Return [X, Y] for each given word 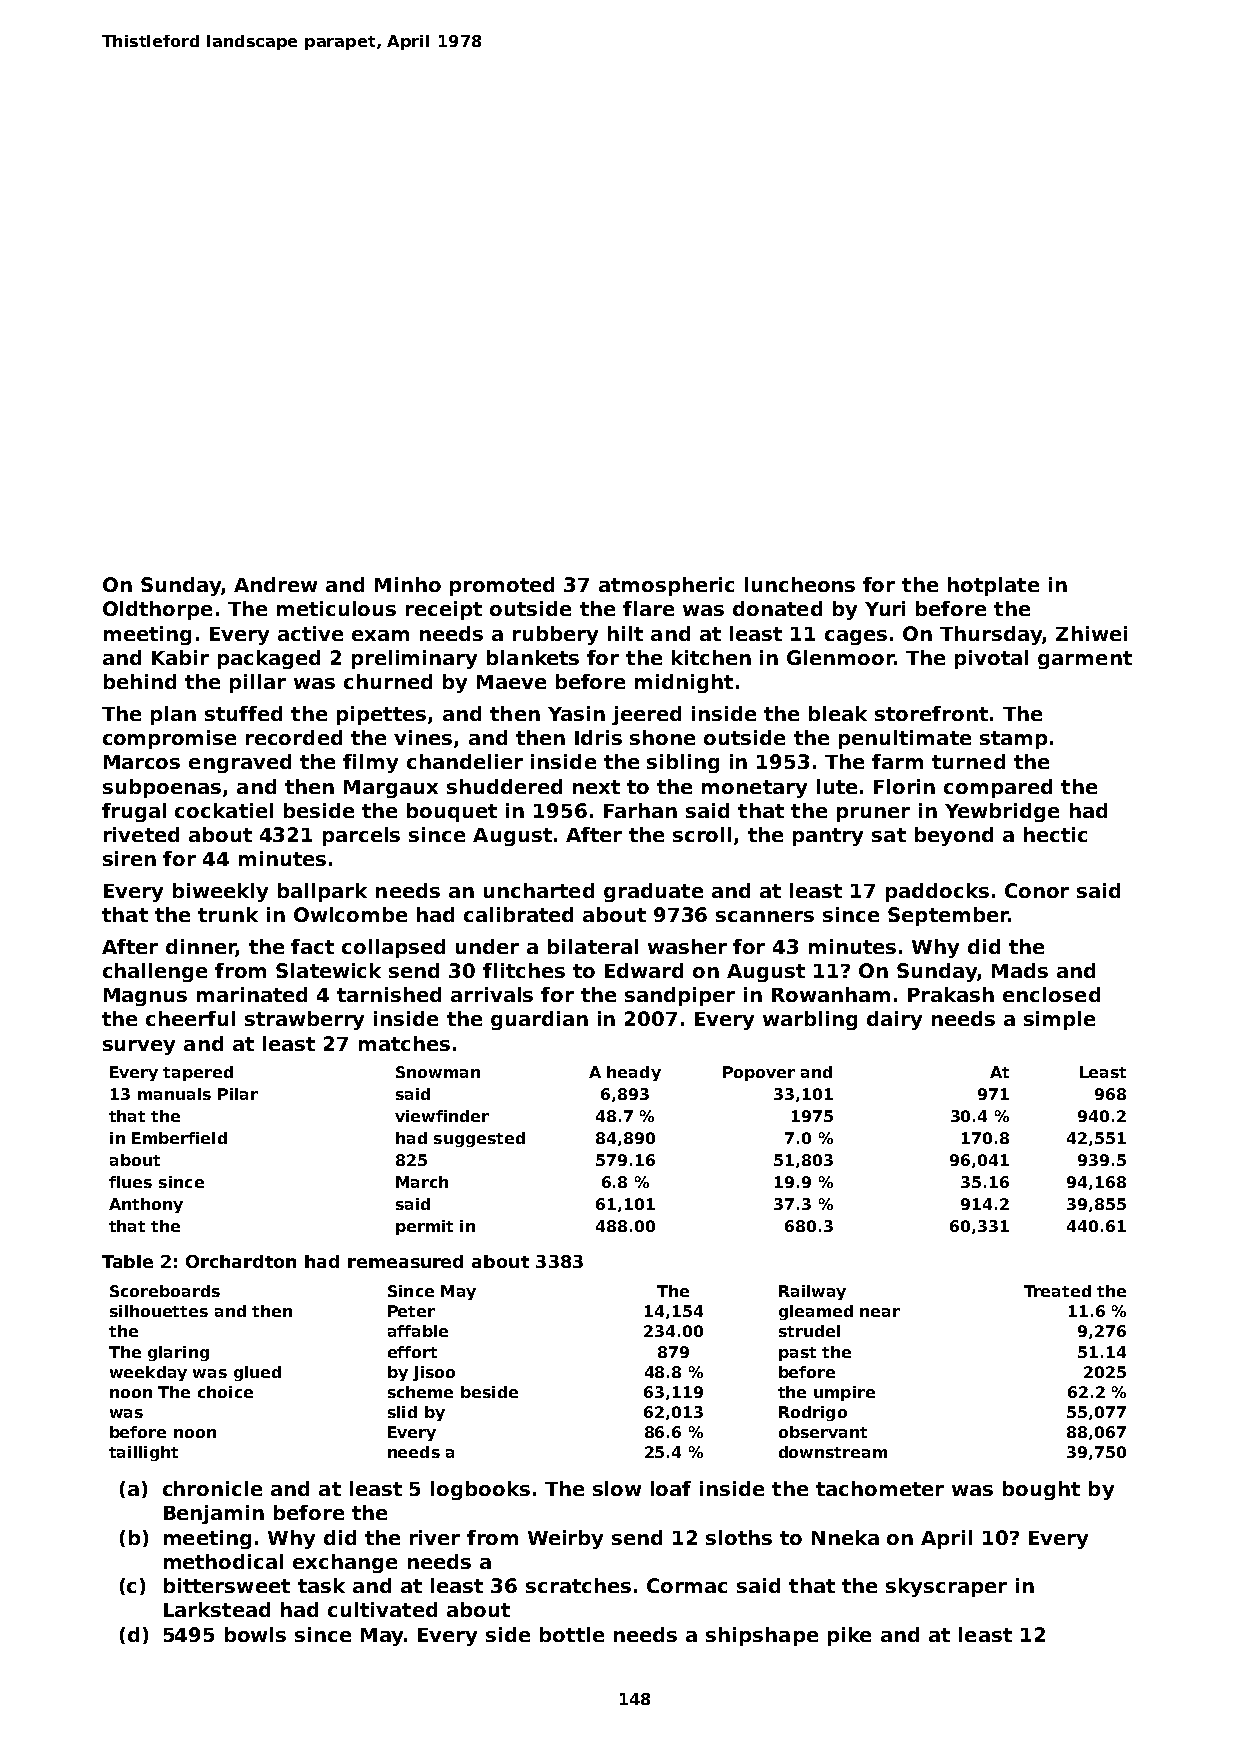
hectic [1055, 834]
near [880, 1312]
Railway [812, 1292]
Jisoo [434, 1373]
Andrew [275, 584]
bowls [255, 1634]
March [422, 1182]
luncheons [800, 584]
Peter [411, 1311]
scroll [702, 834]
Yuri [885, 608]
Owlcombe [350, 914]
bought [1041, 1490]
